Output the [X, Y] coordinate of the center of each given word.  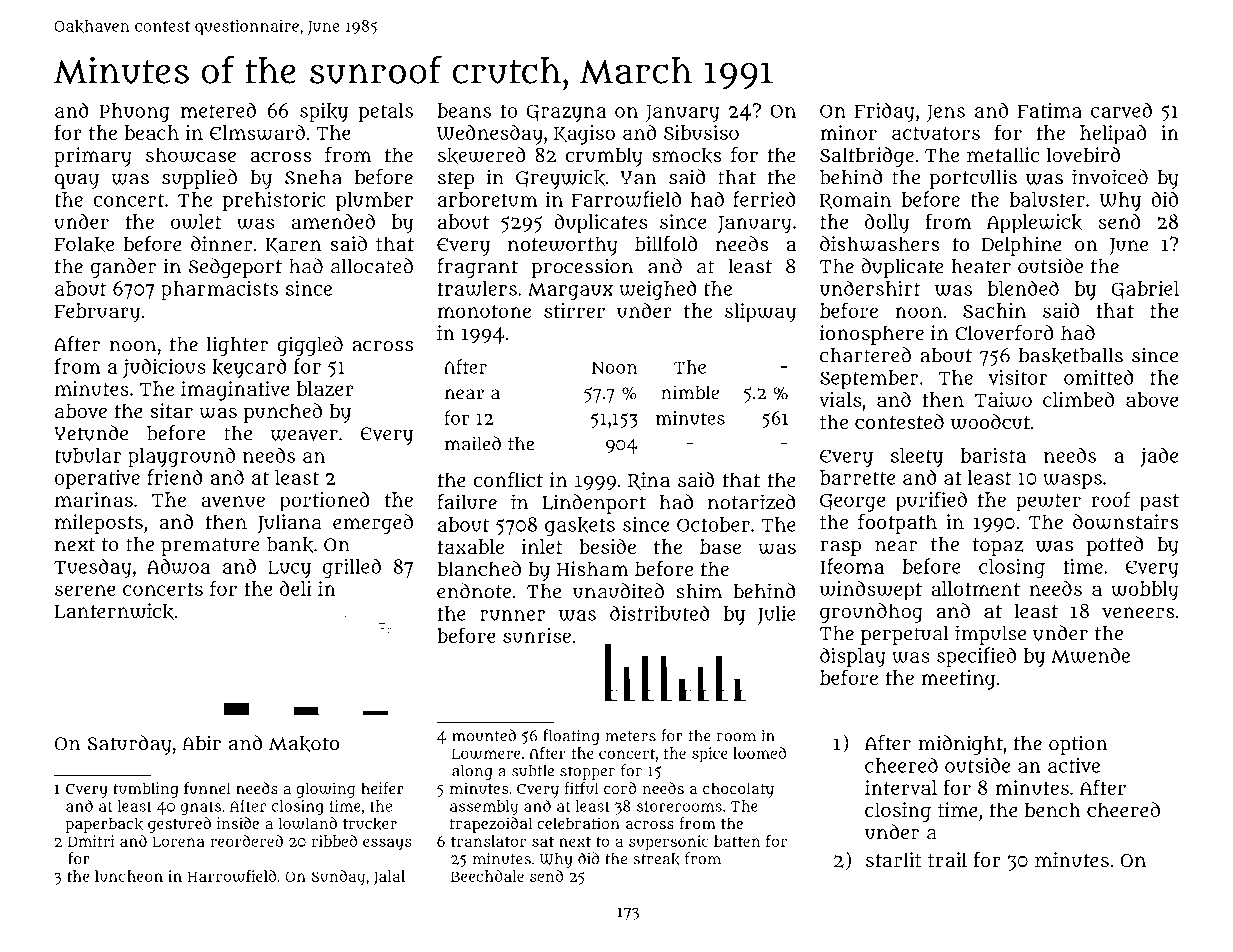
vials [840, 399]
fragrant [477, 268]
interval [901, 787]
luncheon [129, 876]
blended [1023, 288]
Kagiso [584, 135]
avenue [233, 501]
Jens [946, 113]
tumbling [146, 790]
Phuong [135, 113]
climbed [1078, 399]
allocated [372, 266]
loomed [759, 753]
